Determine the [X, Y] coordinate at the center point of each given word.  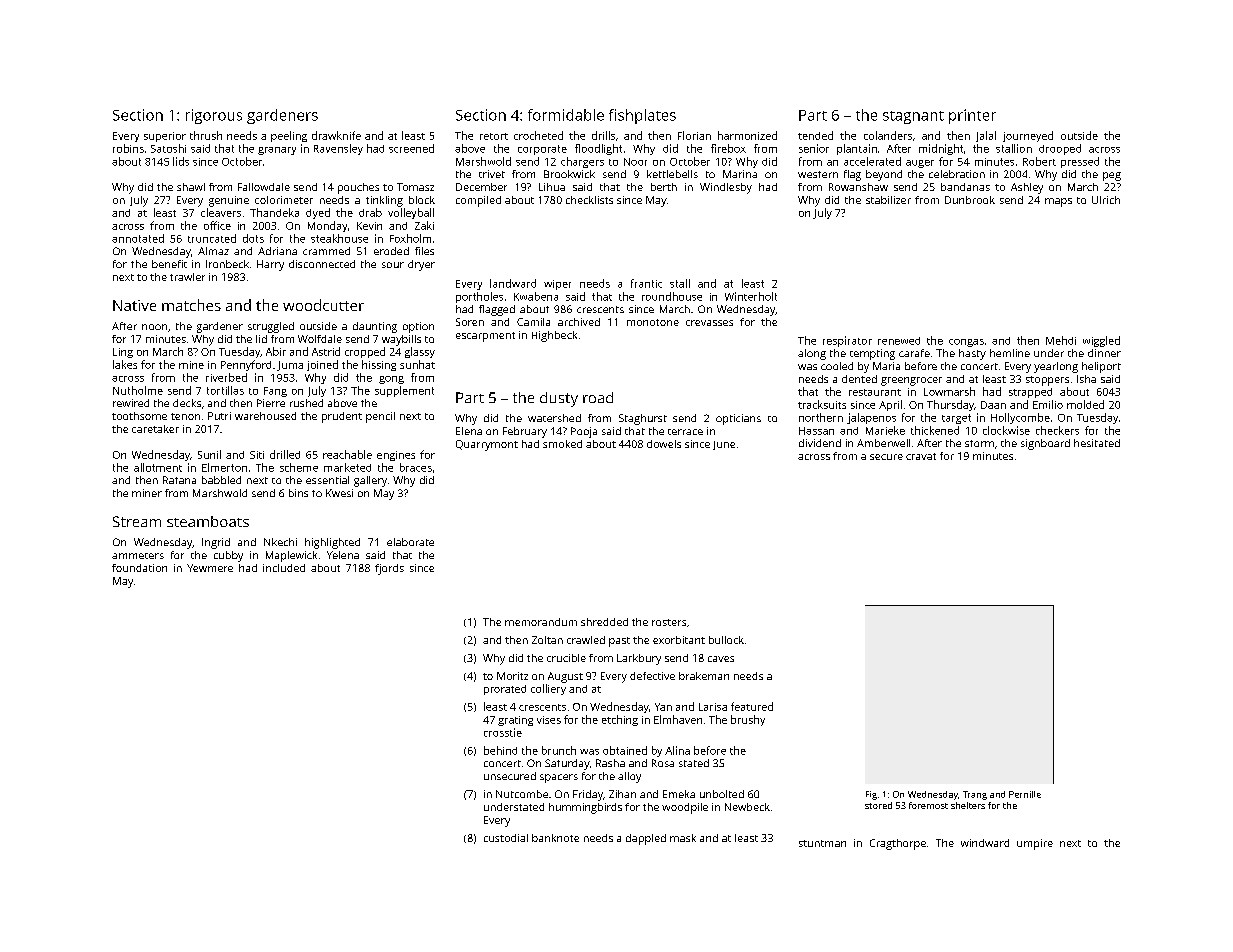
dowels [664, 444]
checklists [589, 200]
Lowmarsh [949, 391]
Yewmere [210, 568]
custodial [506, 838]
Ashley [1027, 188]
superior [165, 137]
